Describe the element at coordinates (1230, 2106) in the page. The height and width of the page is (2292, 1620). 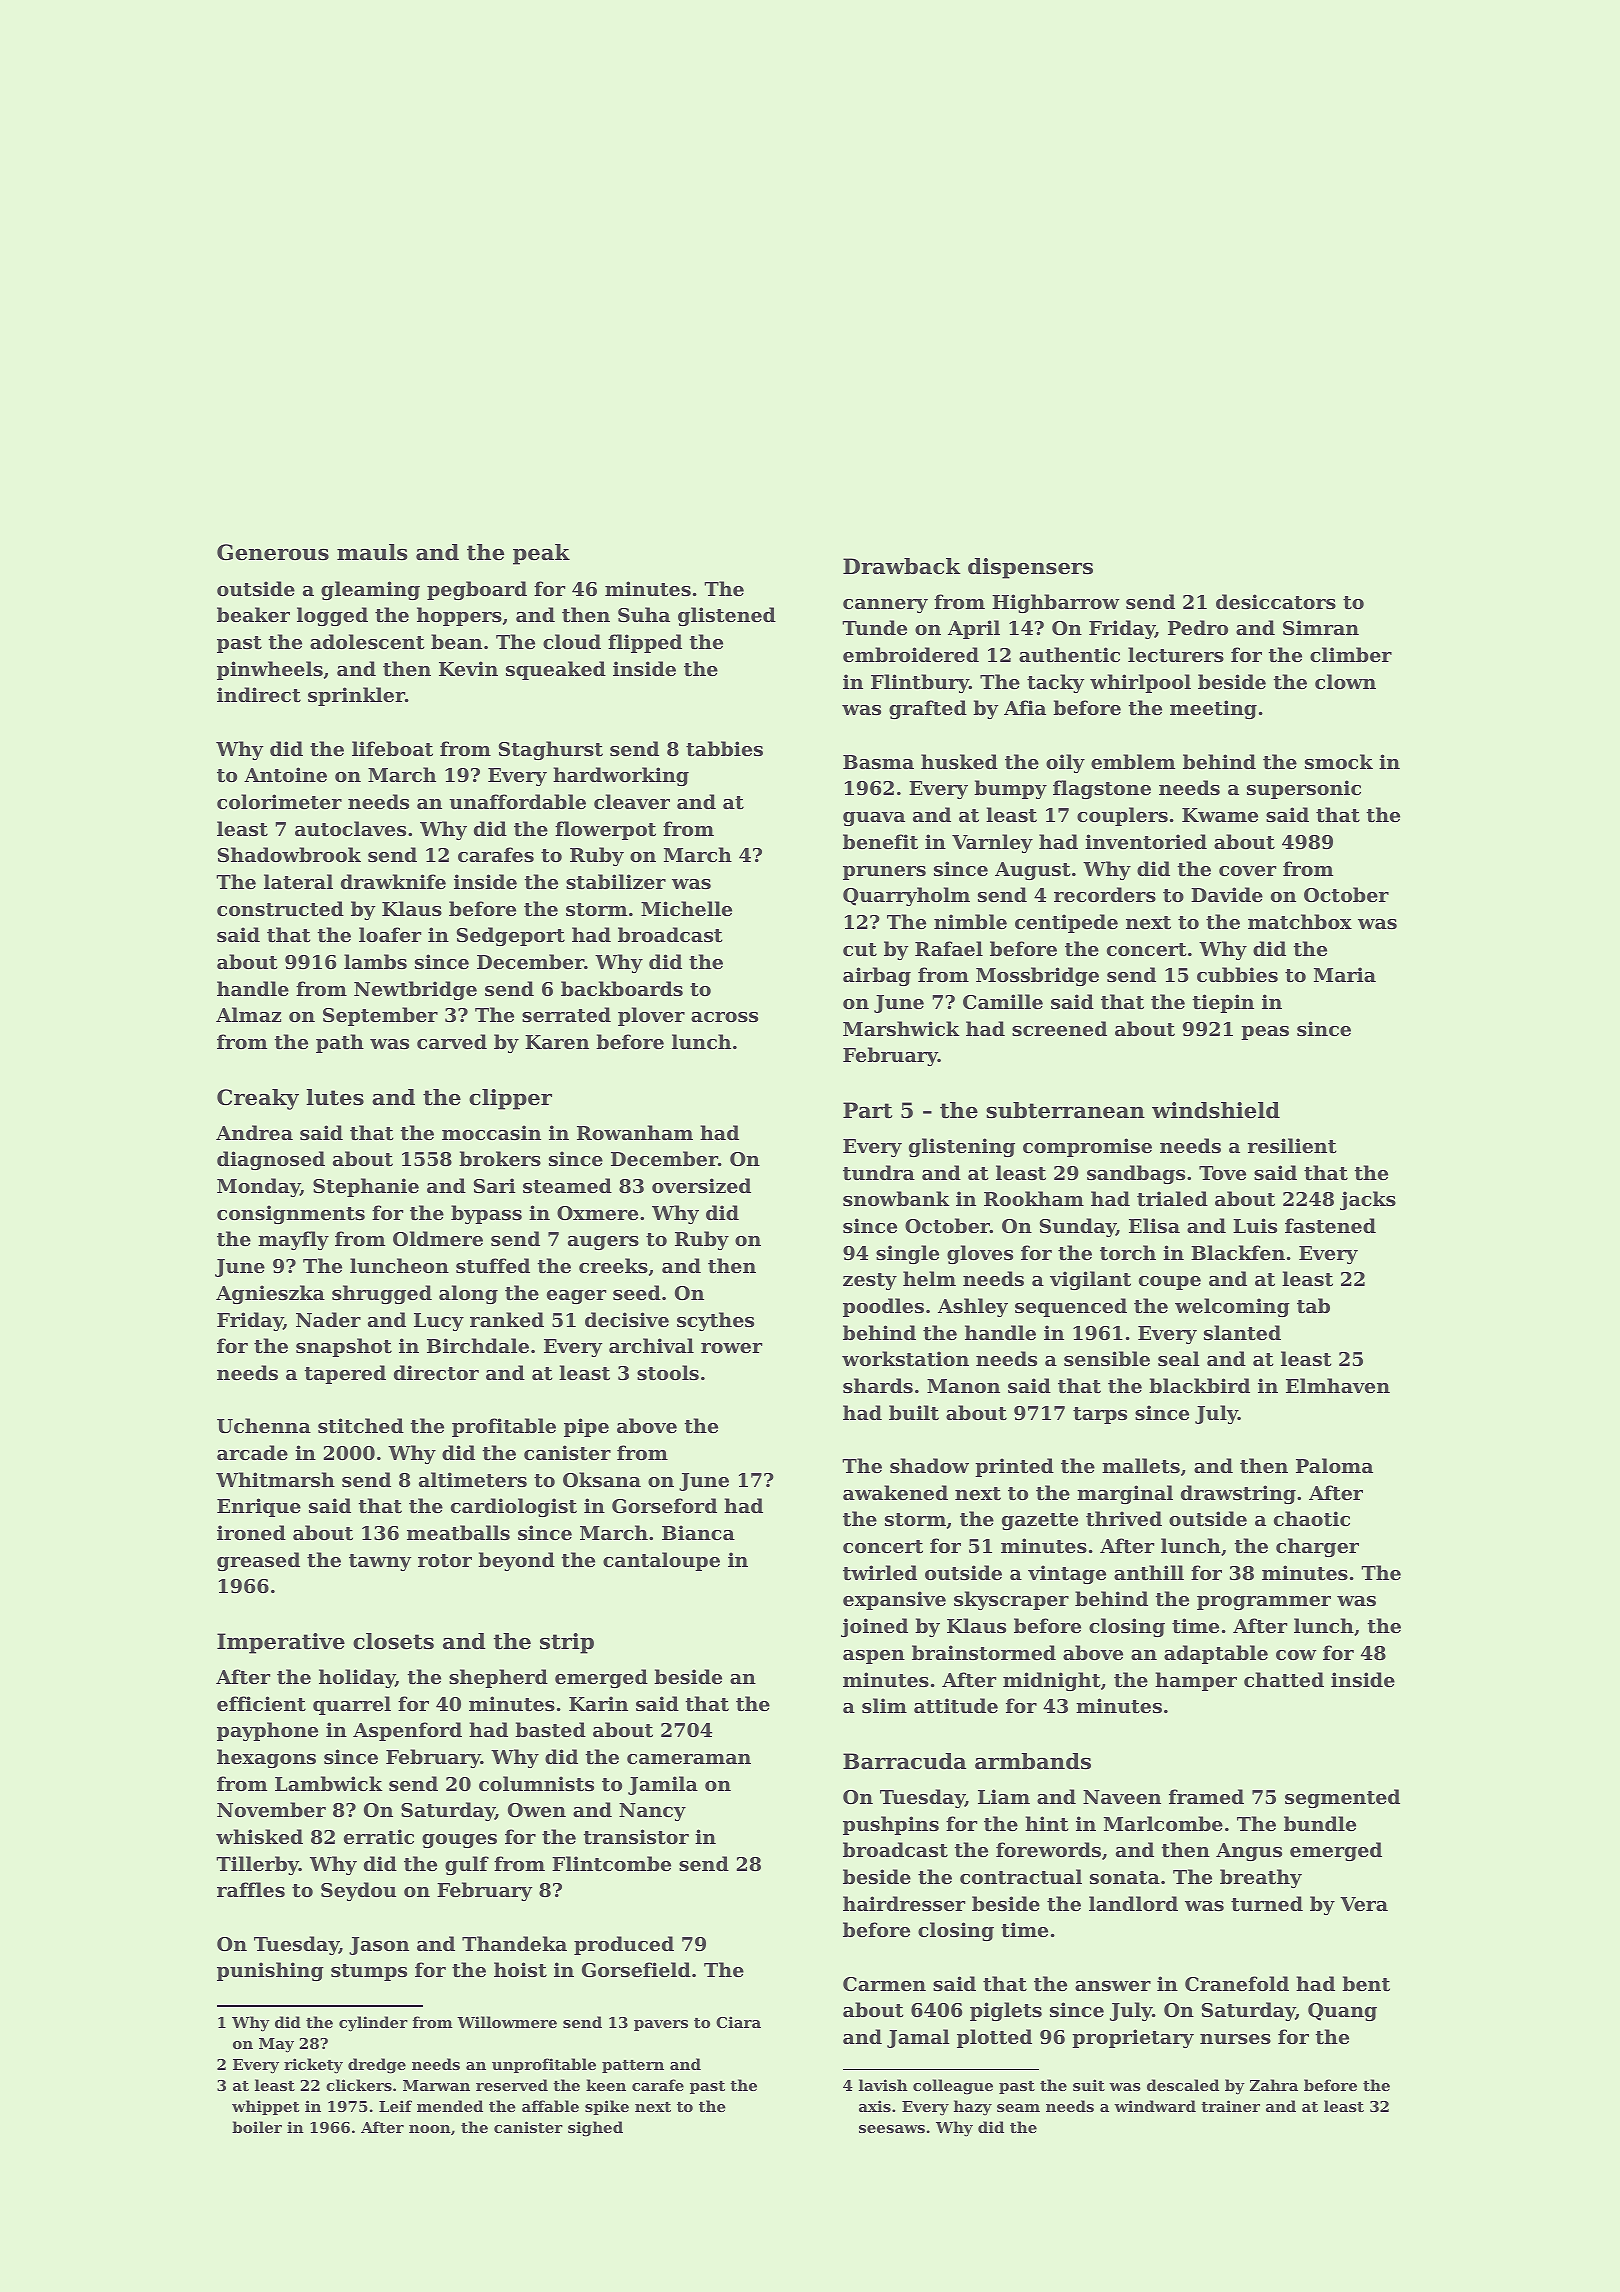
I see `trainer` at that location.
